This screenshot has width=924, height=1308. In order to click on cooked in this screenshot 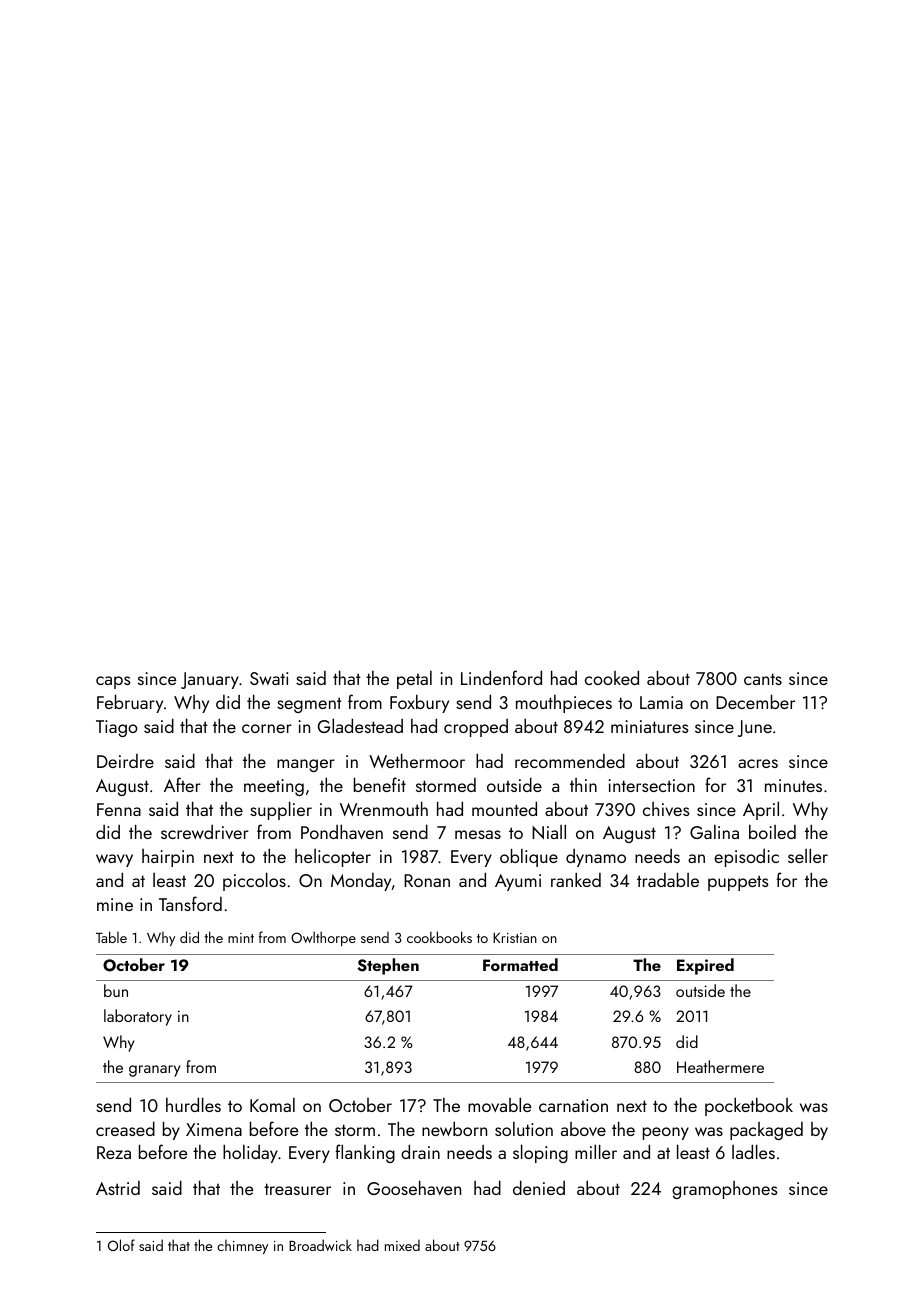, I will do `click(612, 677)`.
